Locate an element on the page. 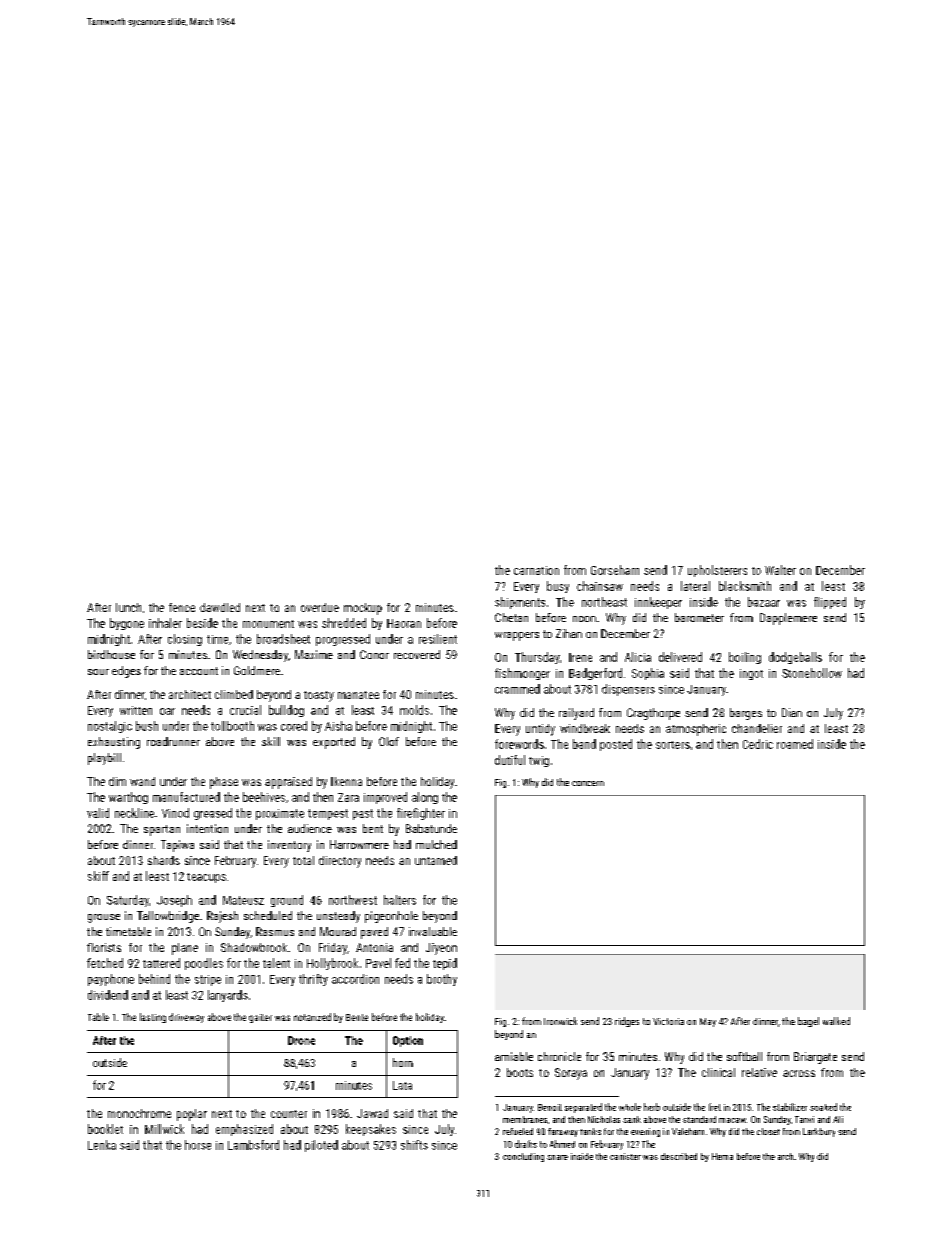  upholsterers is located at coordinates (717, 571).
